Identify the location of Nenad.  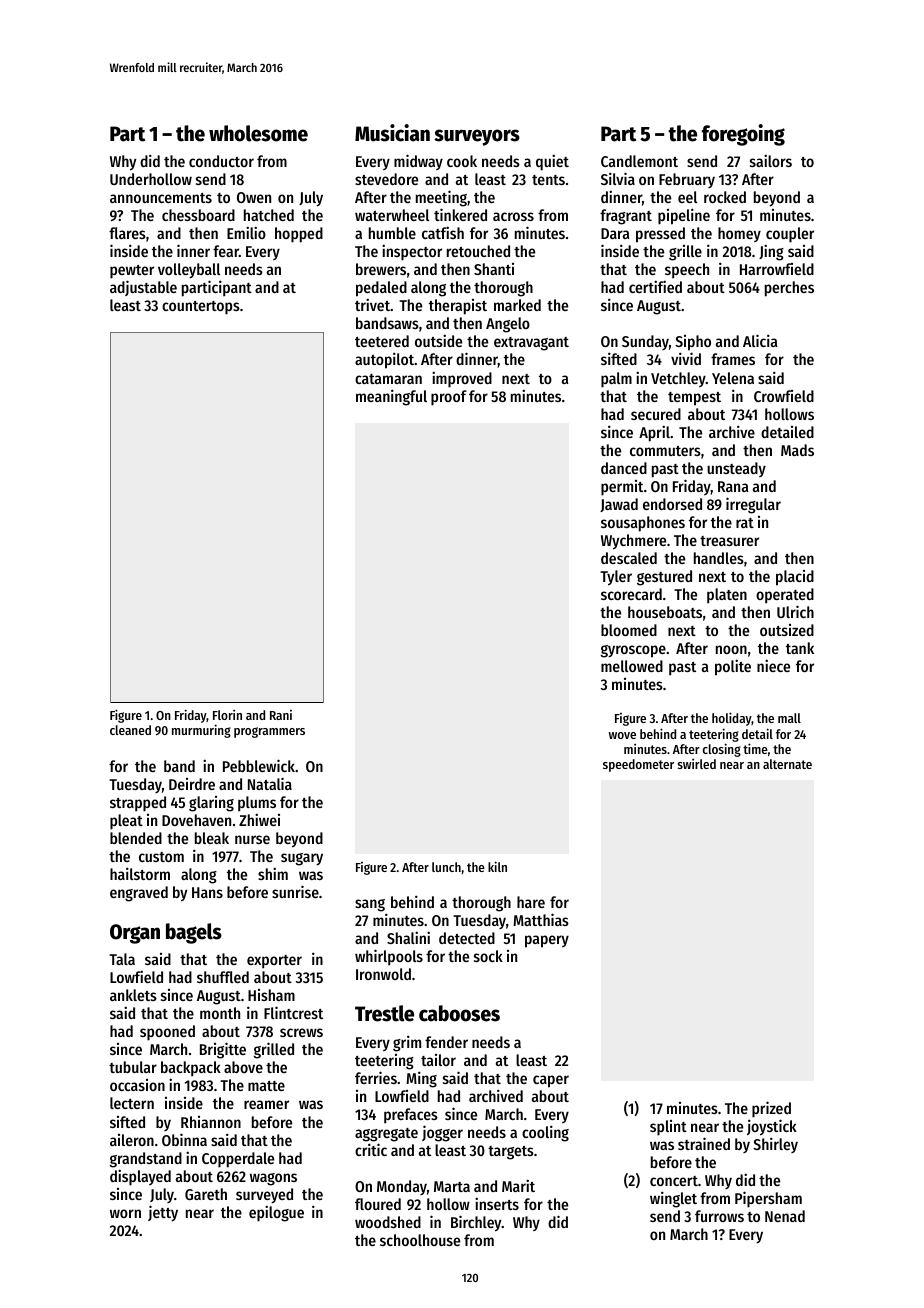
(785, 1216).
